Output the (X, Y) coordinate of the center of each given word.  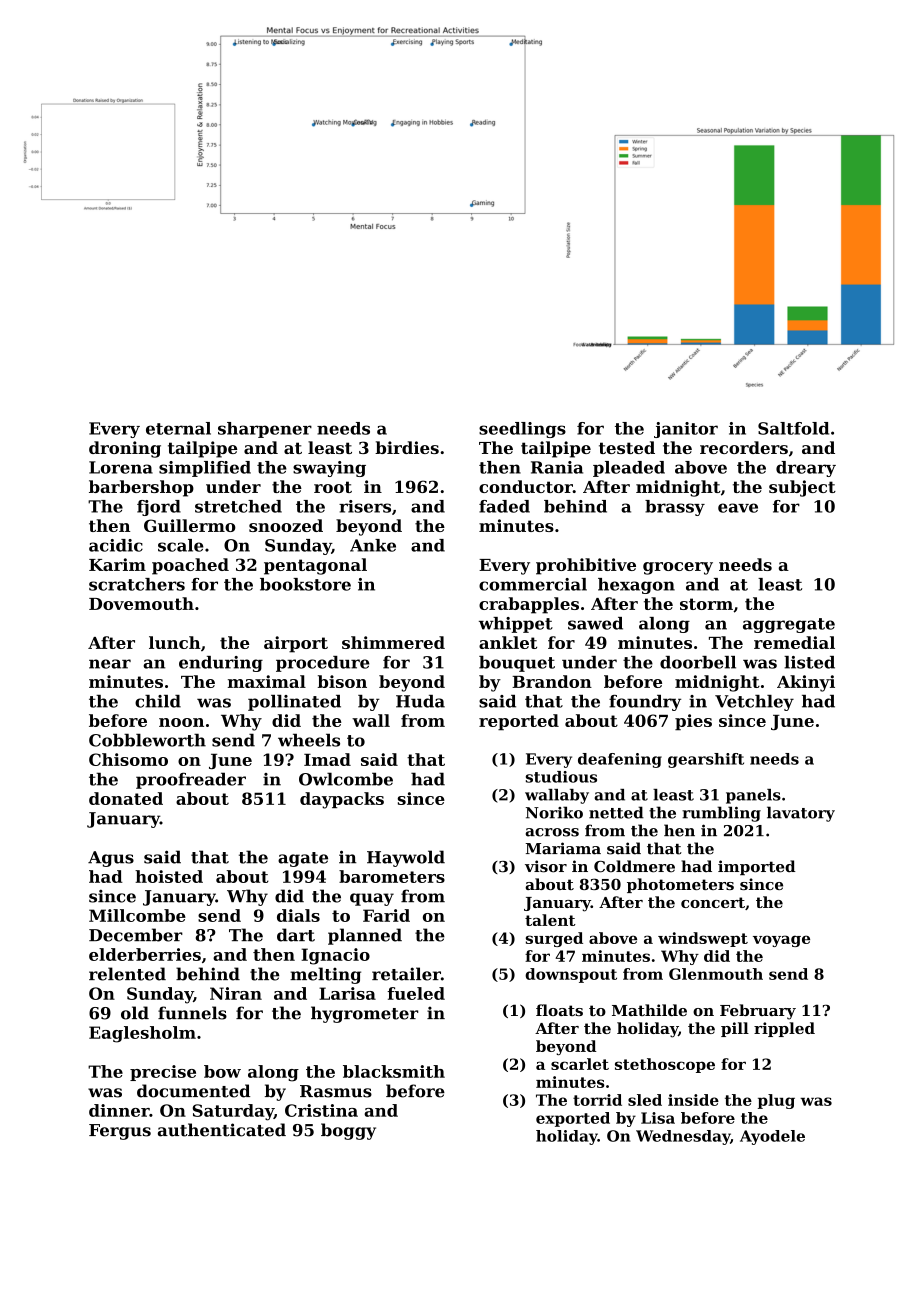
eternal (178, 428)
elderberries (145, 954)
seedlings (522, 430)
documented (193, 1091)
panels (753, 796)
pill (735, 1029)
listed (809, 662)
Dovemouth (141, 603)
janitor (686, 430)
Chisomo (128, 759)
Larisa (347, 993)
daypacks (342, 800)
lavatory (801, 814)
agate (303, 859)
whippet (516, 625)
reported (519, 722)
